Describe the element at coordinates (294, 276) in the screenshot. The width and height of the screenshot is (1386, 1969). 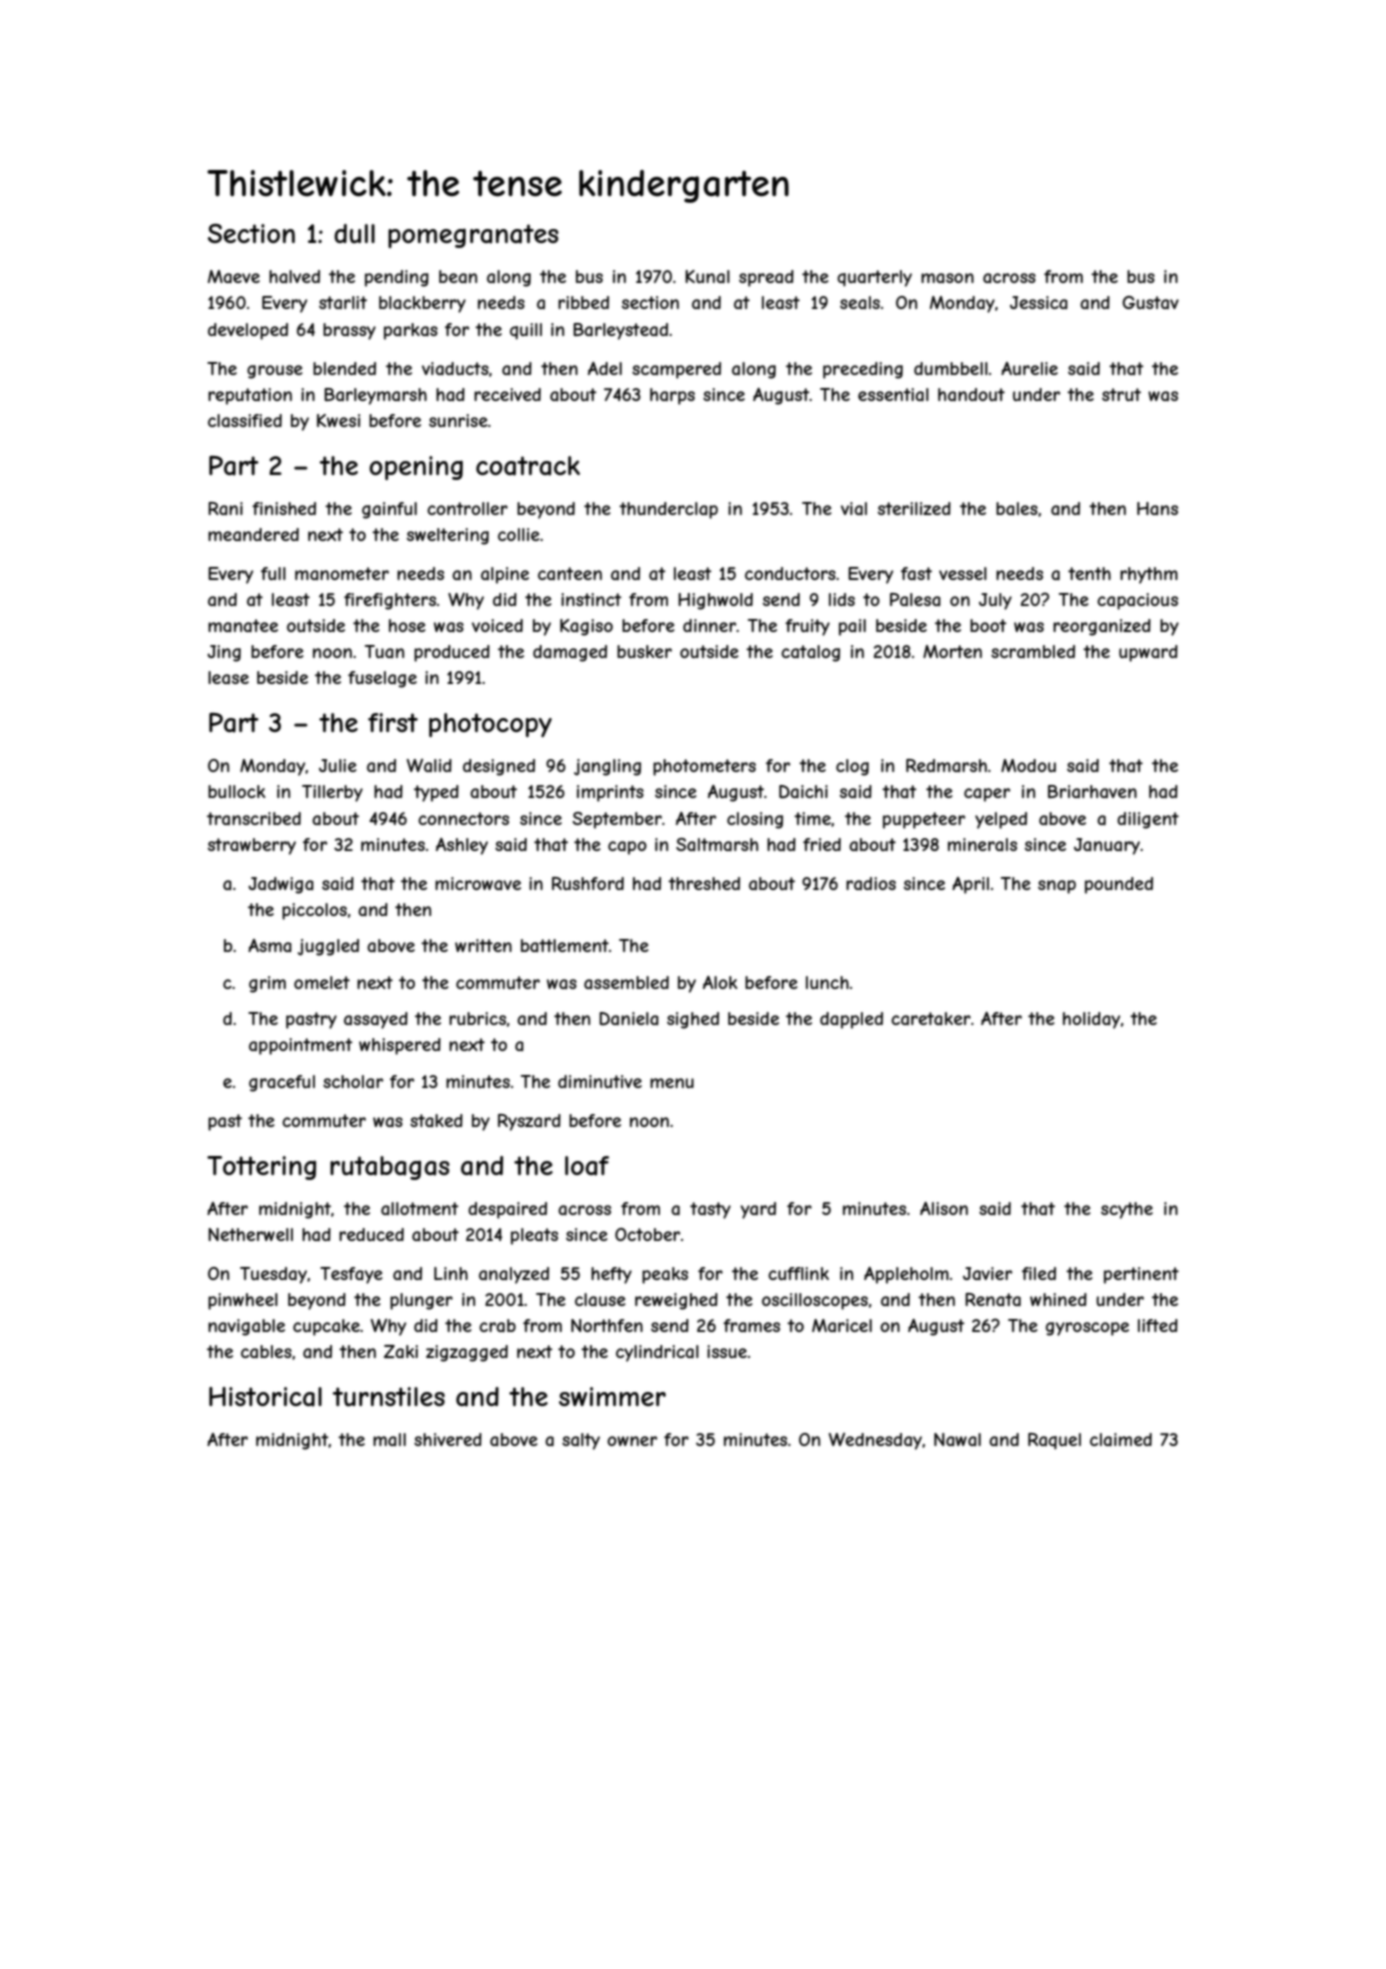
I see `halved` at that location.
